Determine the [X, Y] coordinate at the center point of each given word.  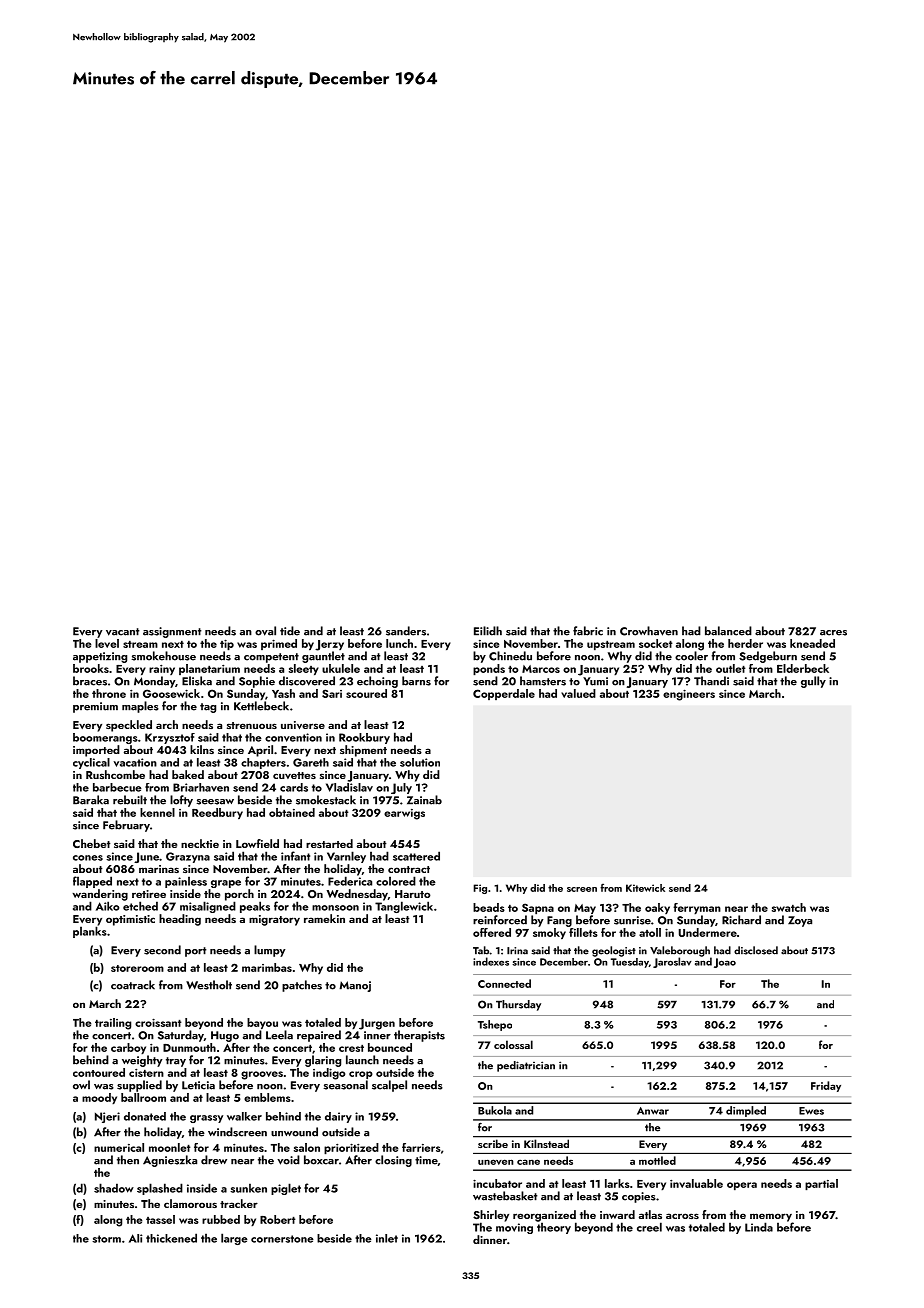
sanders [406, 631]
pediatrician [526, 1066]
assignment [172, 632]
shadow [114, 1188]
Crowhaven [649, 631]
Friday [826, 1086]
